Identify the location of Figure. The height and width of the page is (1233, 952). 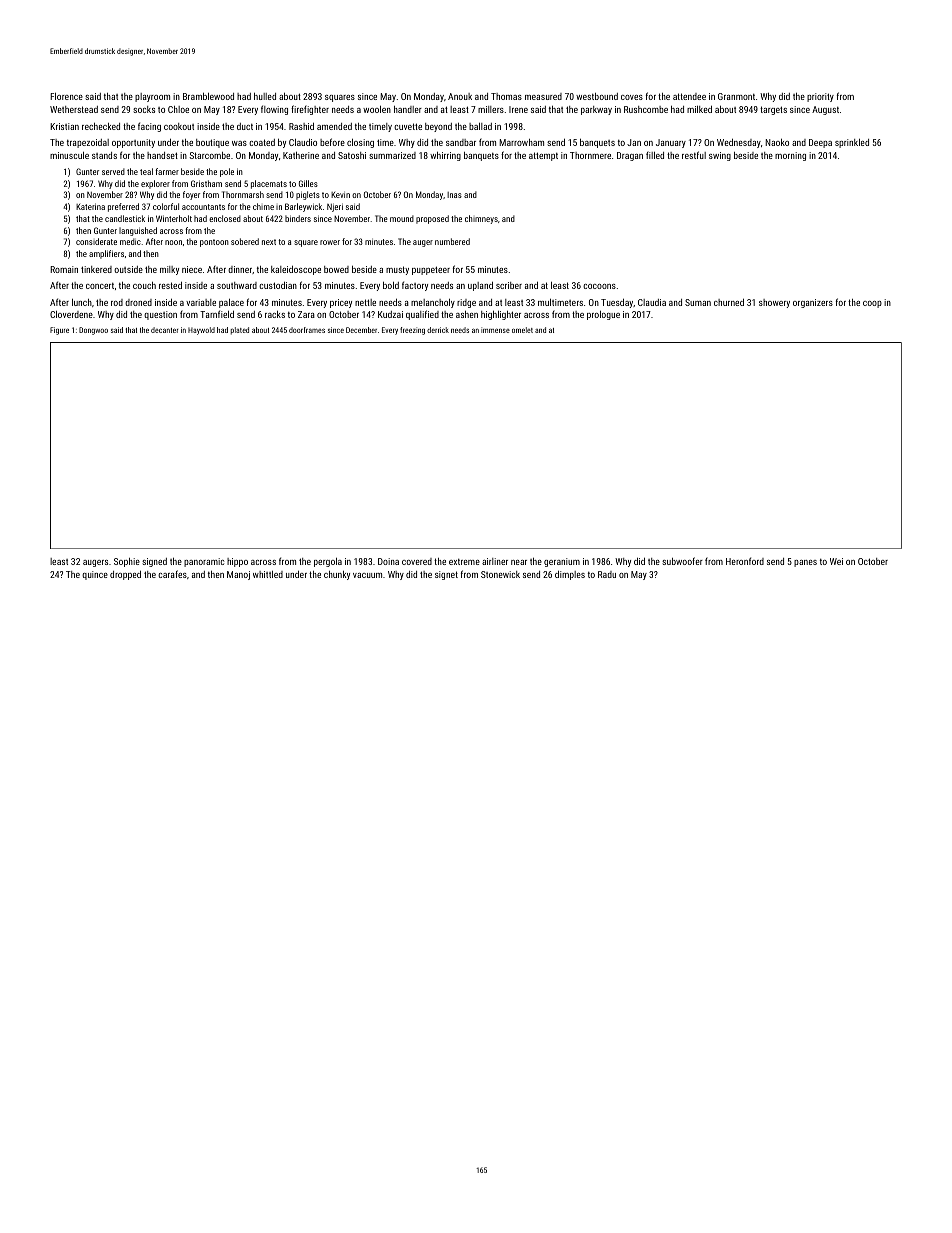
(59, 331).
